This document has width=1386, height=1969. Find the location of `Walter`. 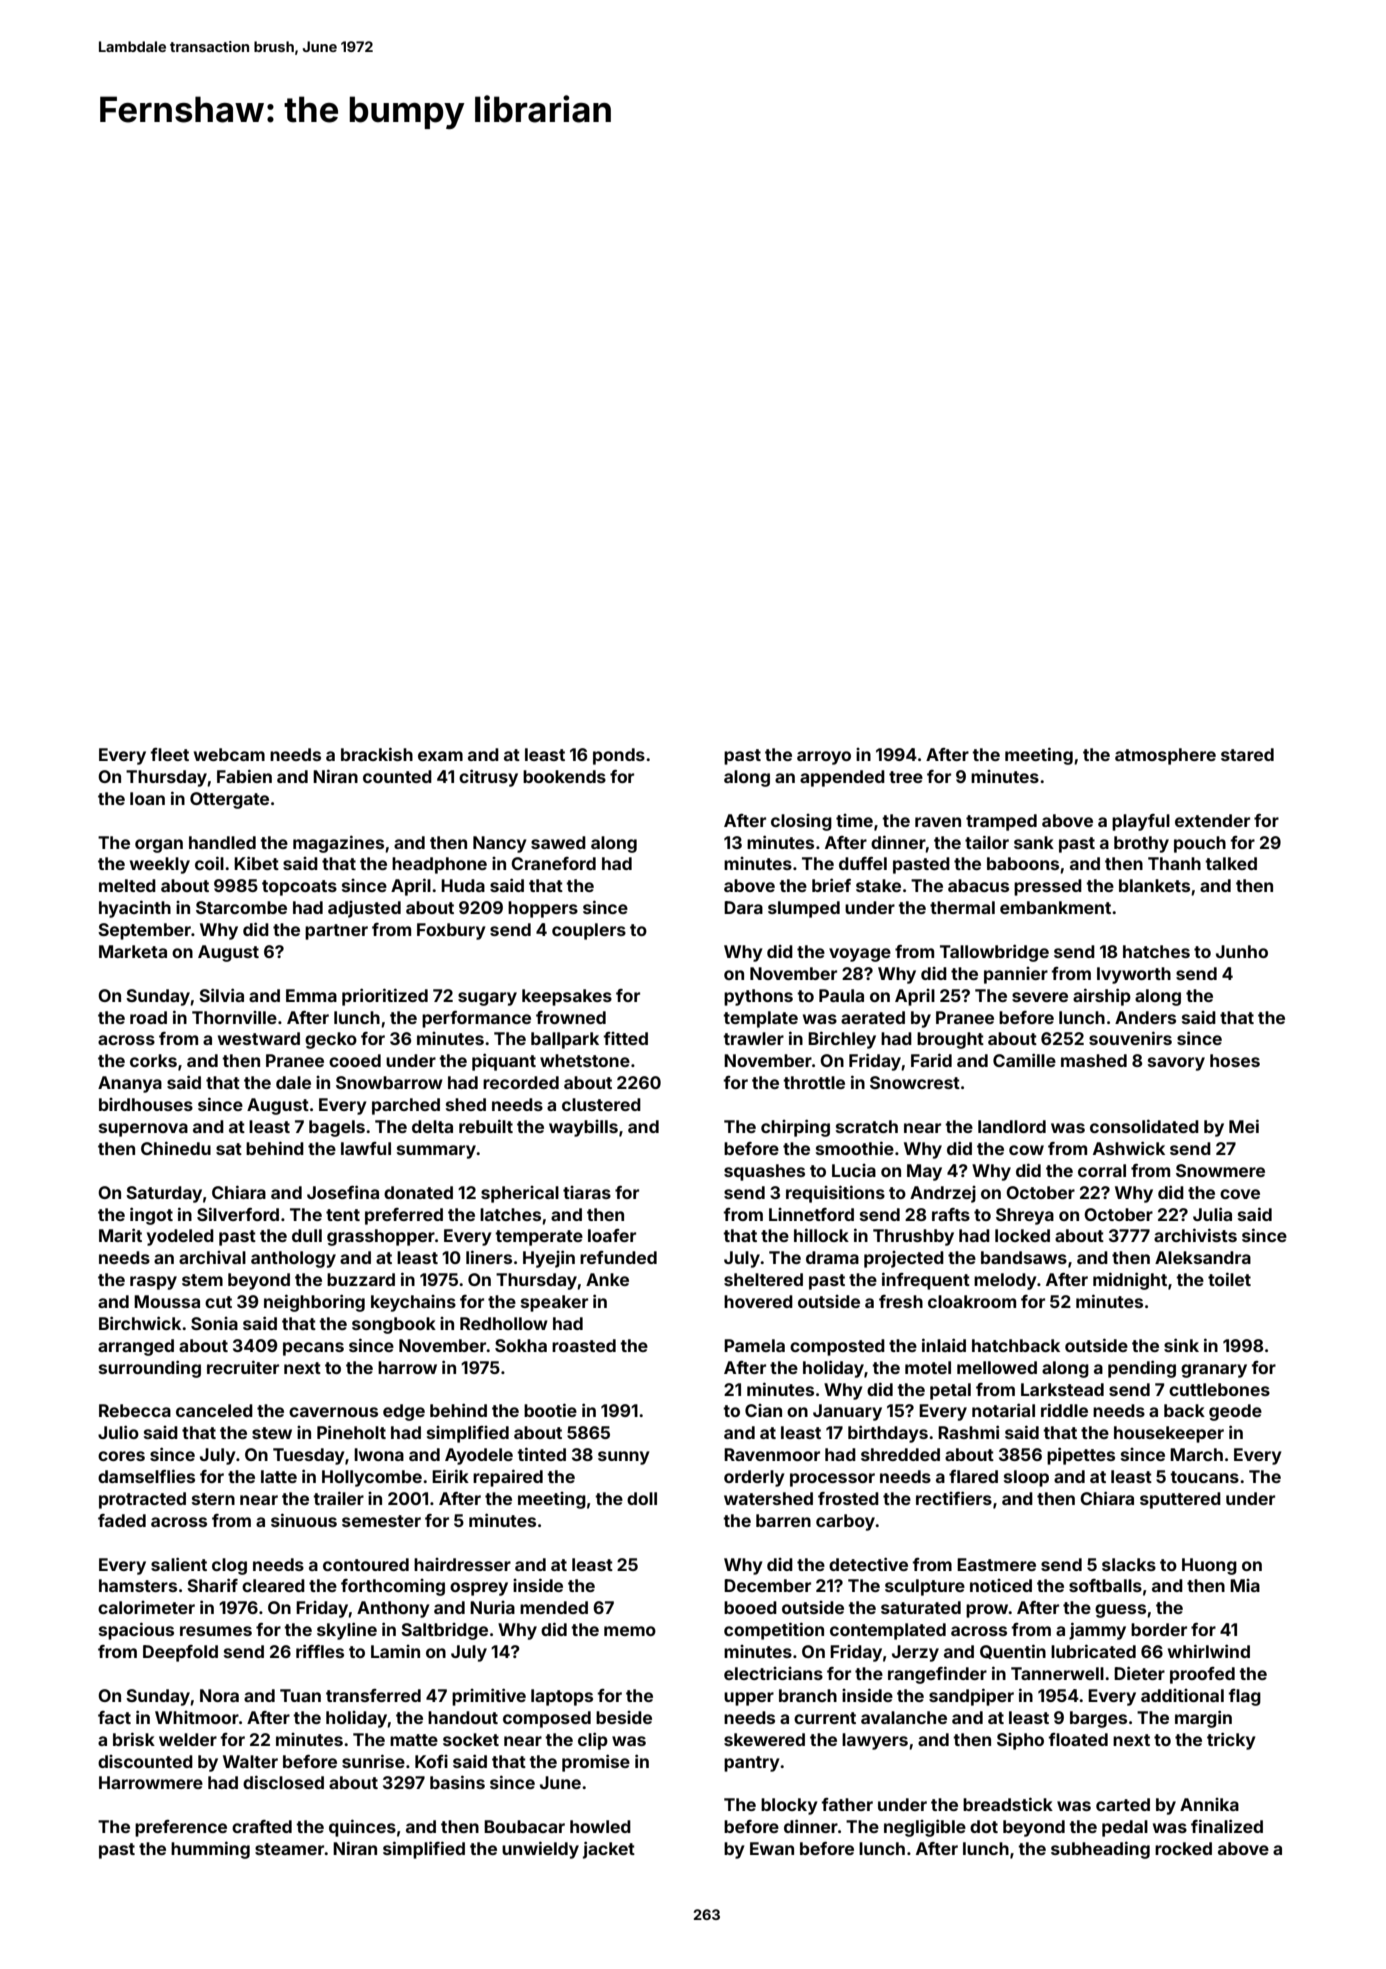

Walter is located at coordinates (250, 1761).
